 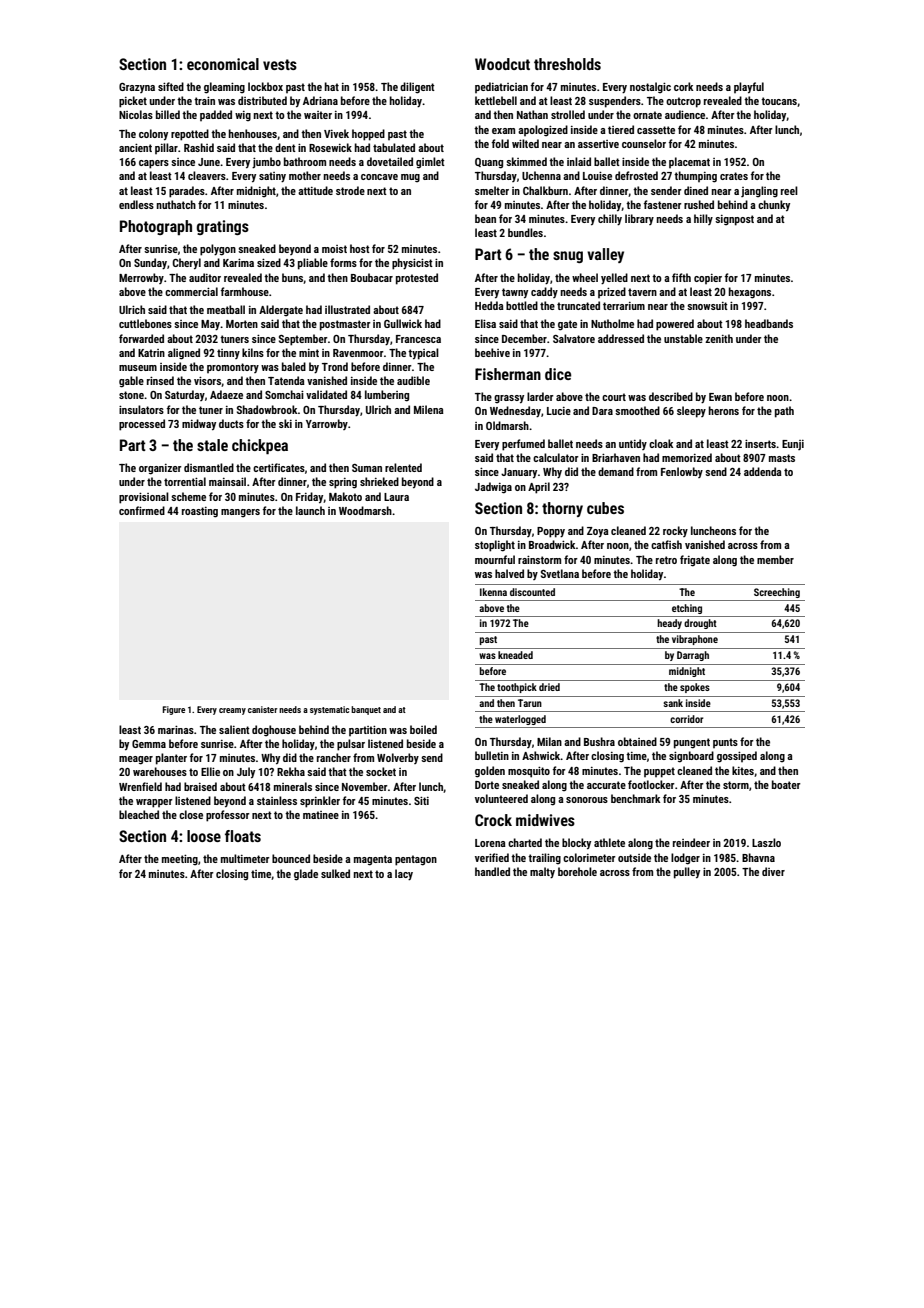 What do you see at coordinates (335, 873) in the screenshot?
I see `sulked` at bounding box center [335, 873].
